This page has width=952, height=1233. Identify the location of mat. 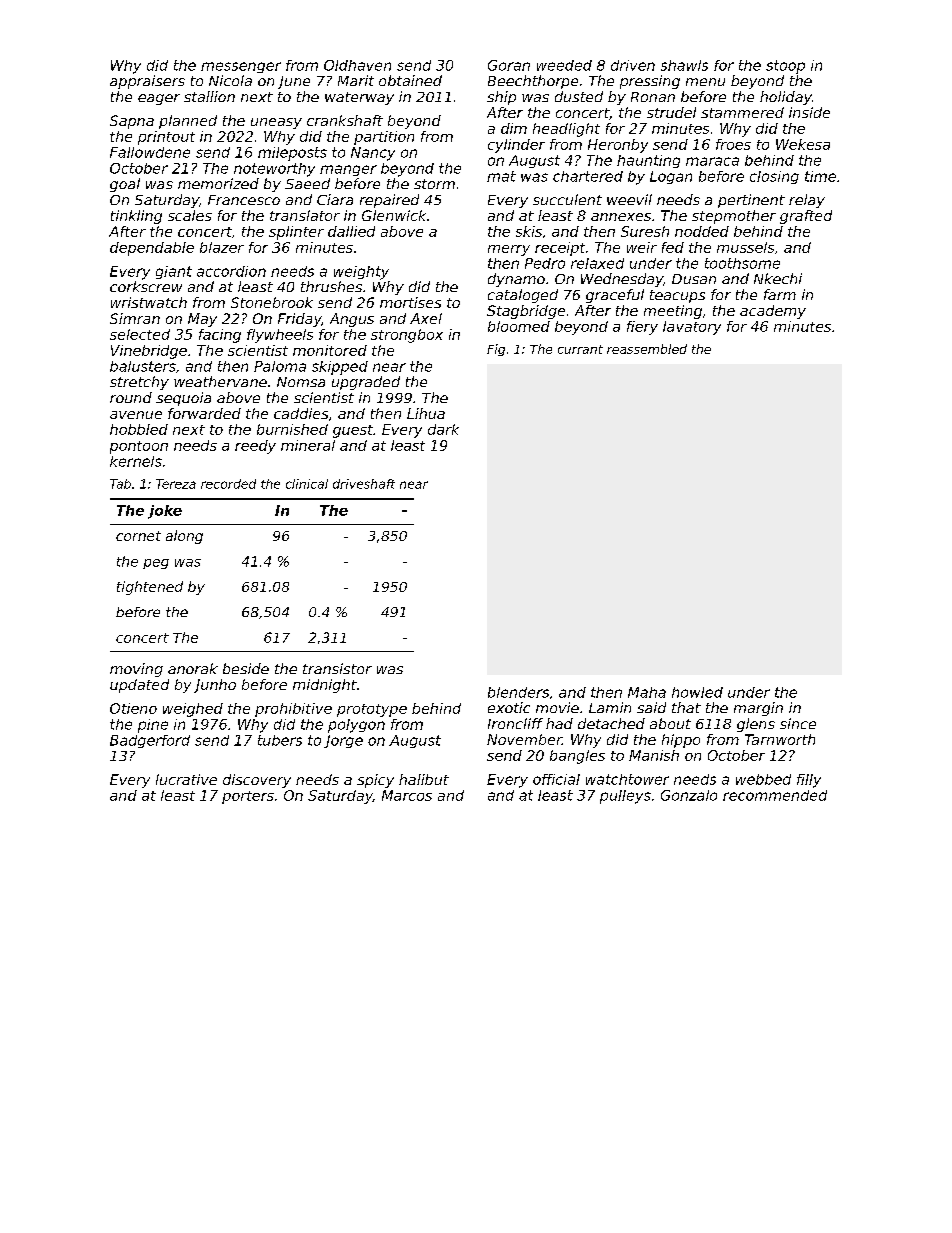
(501, 176).
